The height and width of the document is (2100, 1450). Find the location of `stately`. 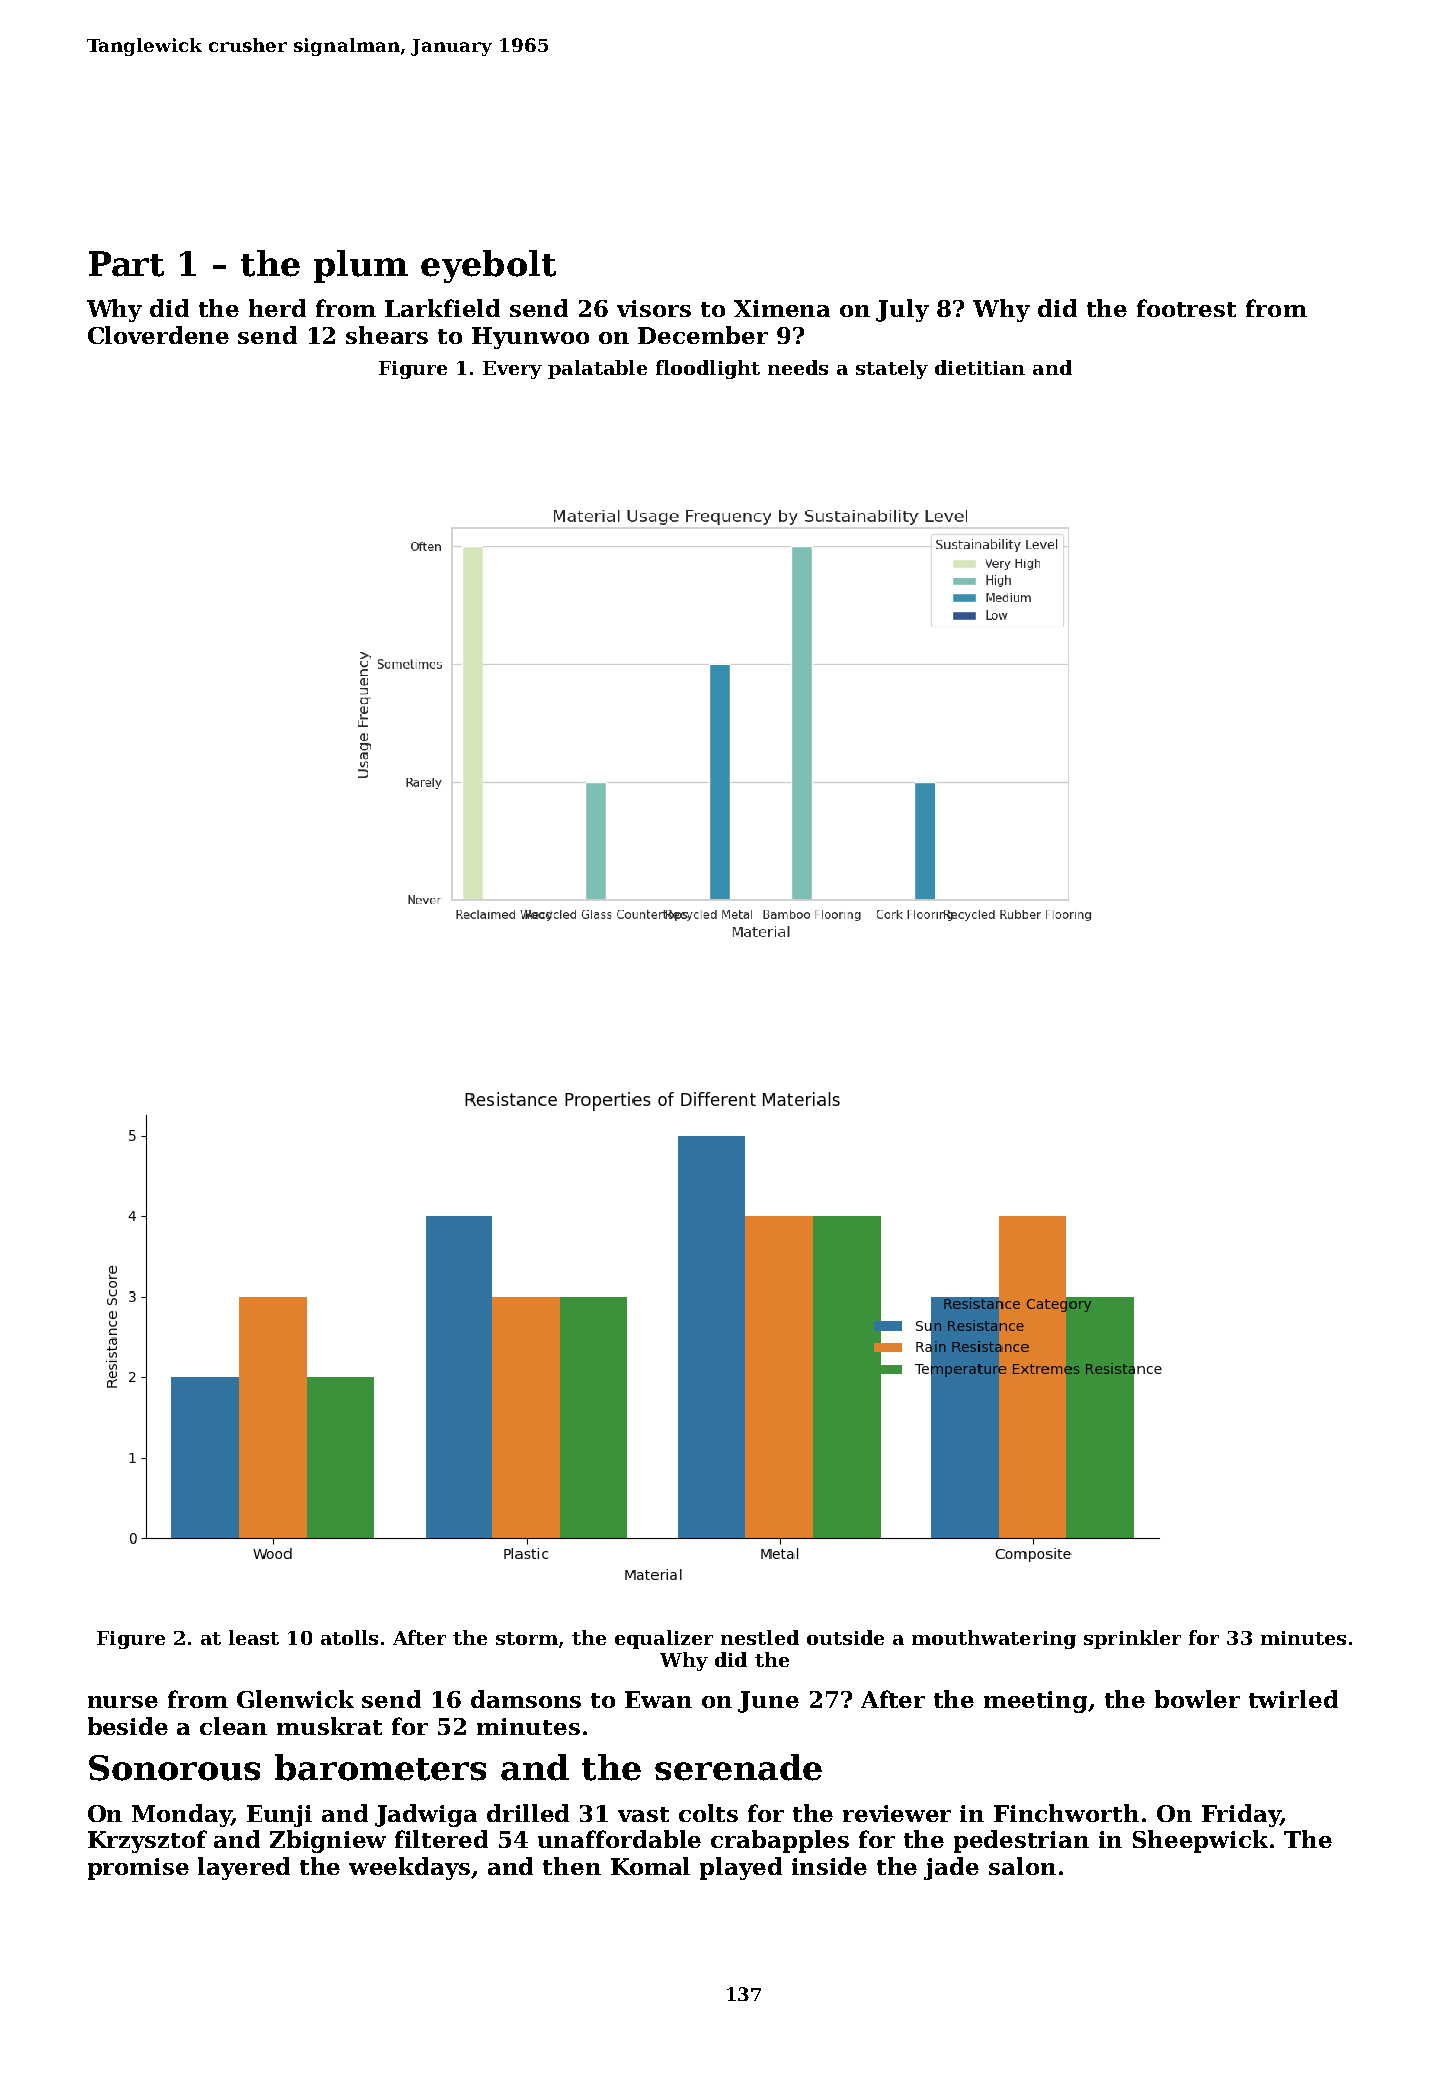

stately is located at coordinates (892, 369).
